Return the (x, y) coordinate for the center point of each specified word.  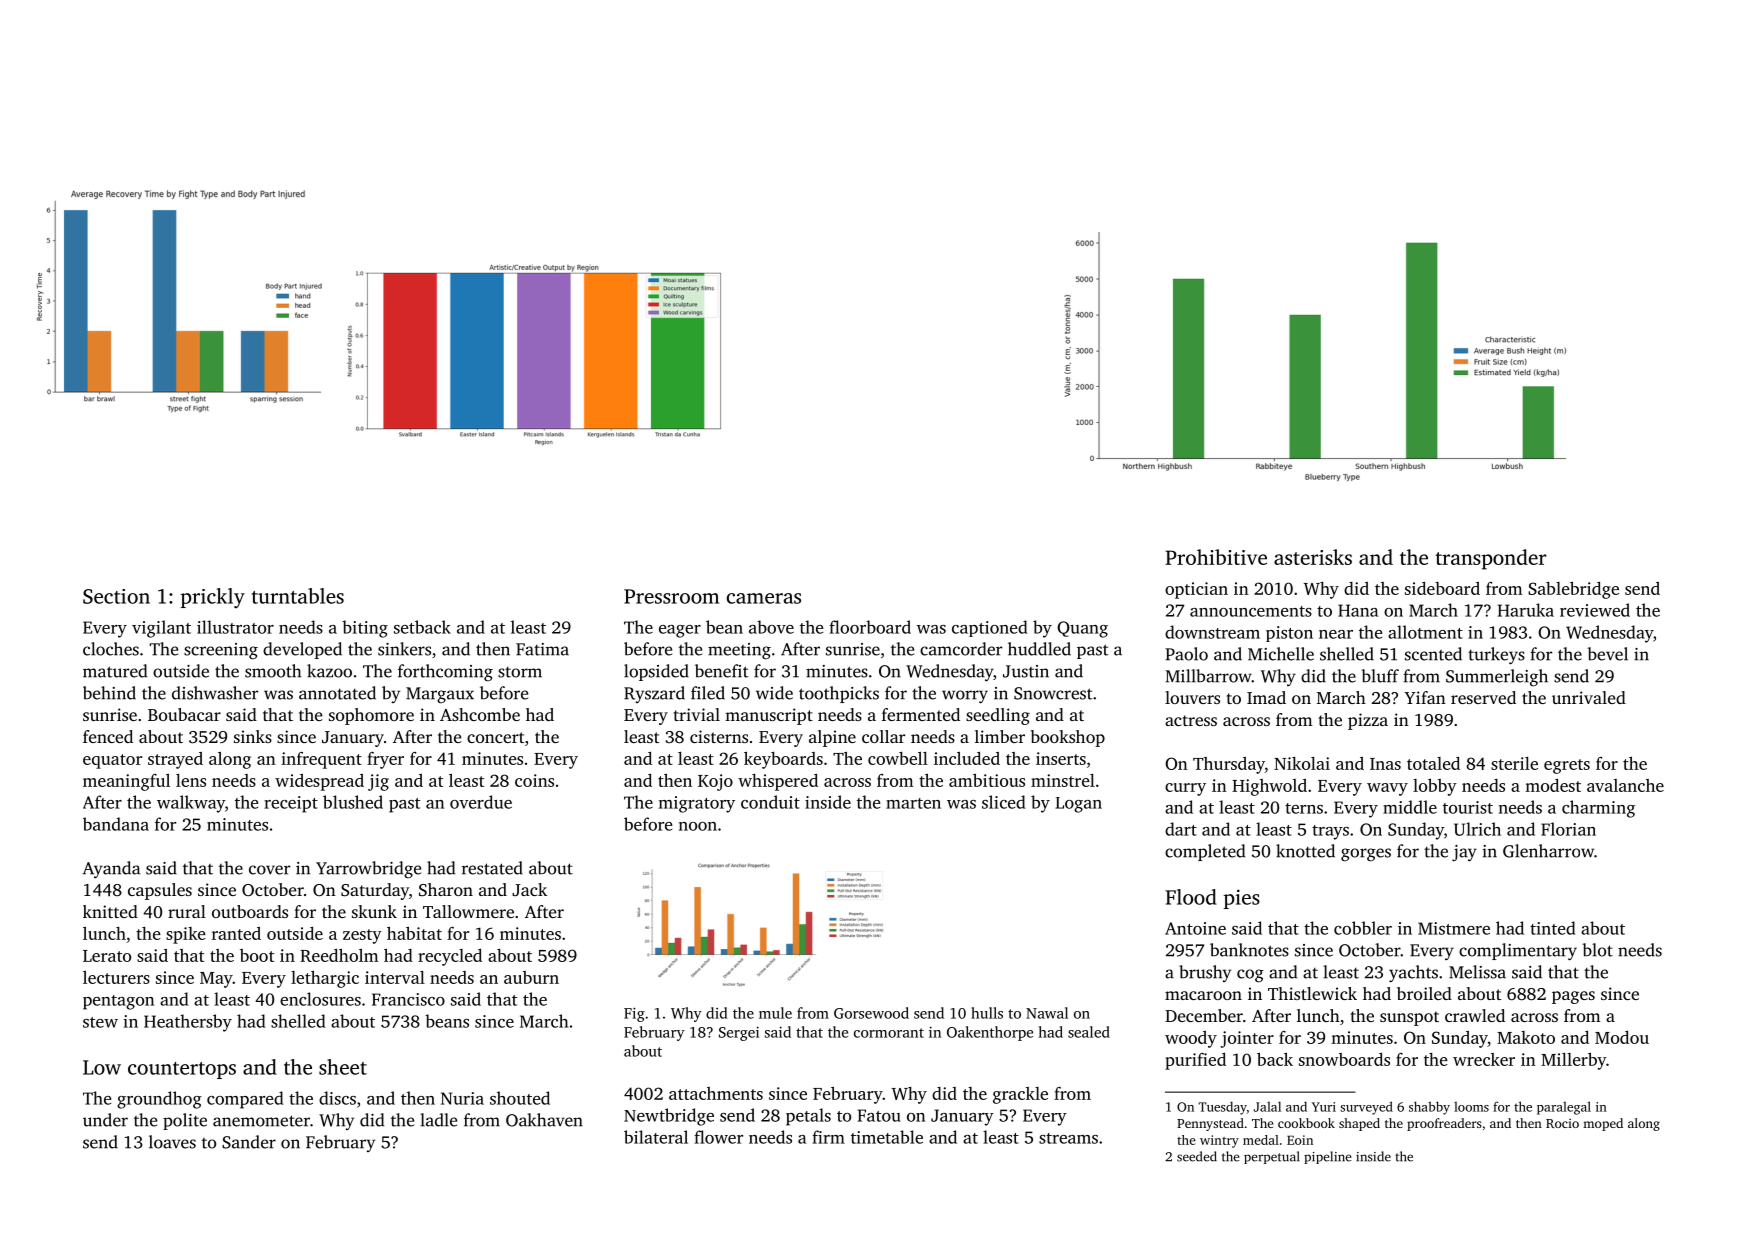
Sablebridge (1573, 590)
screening (221, 651)
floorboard (870, 627)
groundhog (159, 1100)
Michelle (1281, 654)
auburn (531, 977)
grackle (1020, 1095)
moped (1603, 1124)
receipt (291, 804)
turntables (298, 596)
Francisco (408, 999)
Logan (1078, 805)
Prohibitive (1216, 557)
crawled (1475, 1015)
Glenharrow (1548, 851)
